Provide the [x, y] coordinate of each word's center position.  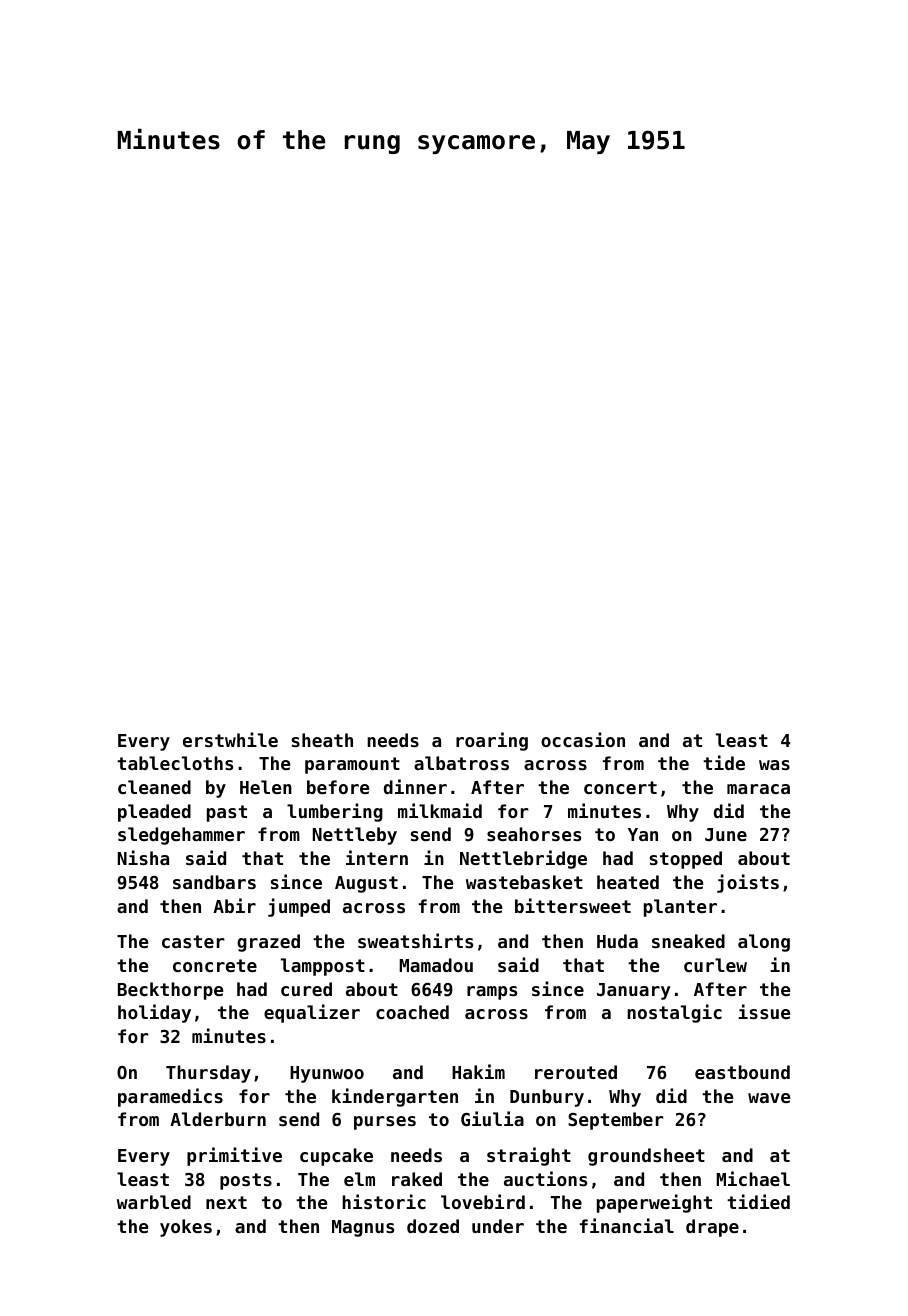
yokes [186, 1228]
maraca [758, 789]
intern [377, 857]
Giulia [492, 1118]
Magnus [363, 1228]
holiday [154, 1013]
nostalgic [674, 1013]
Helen [266, 787]
